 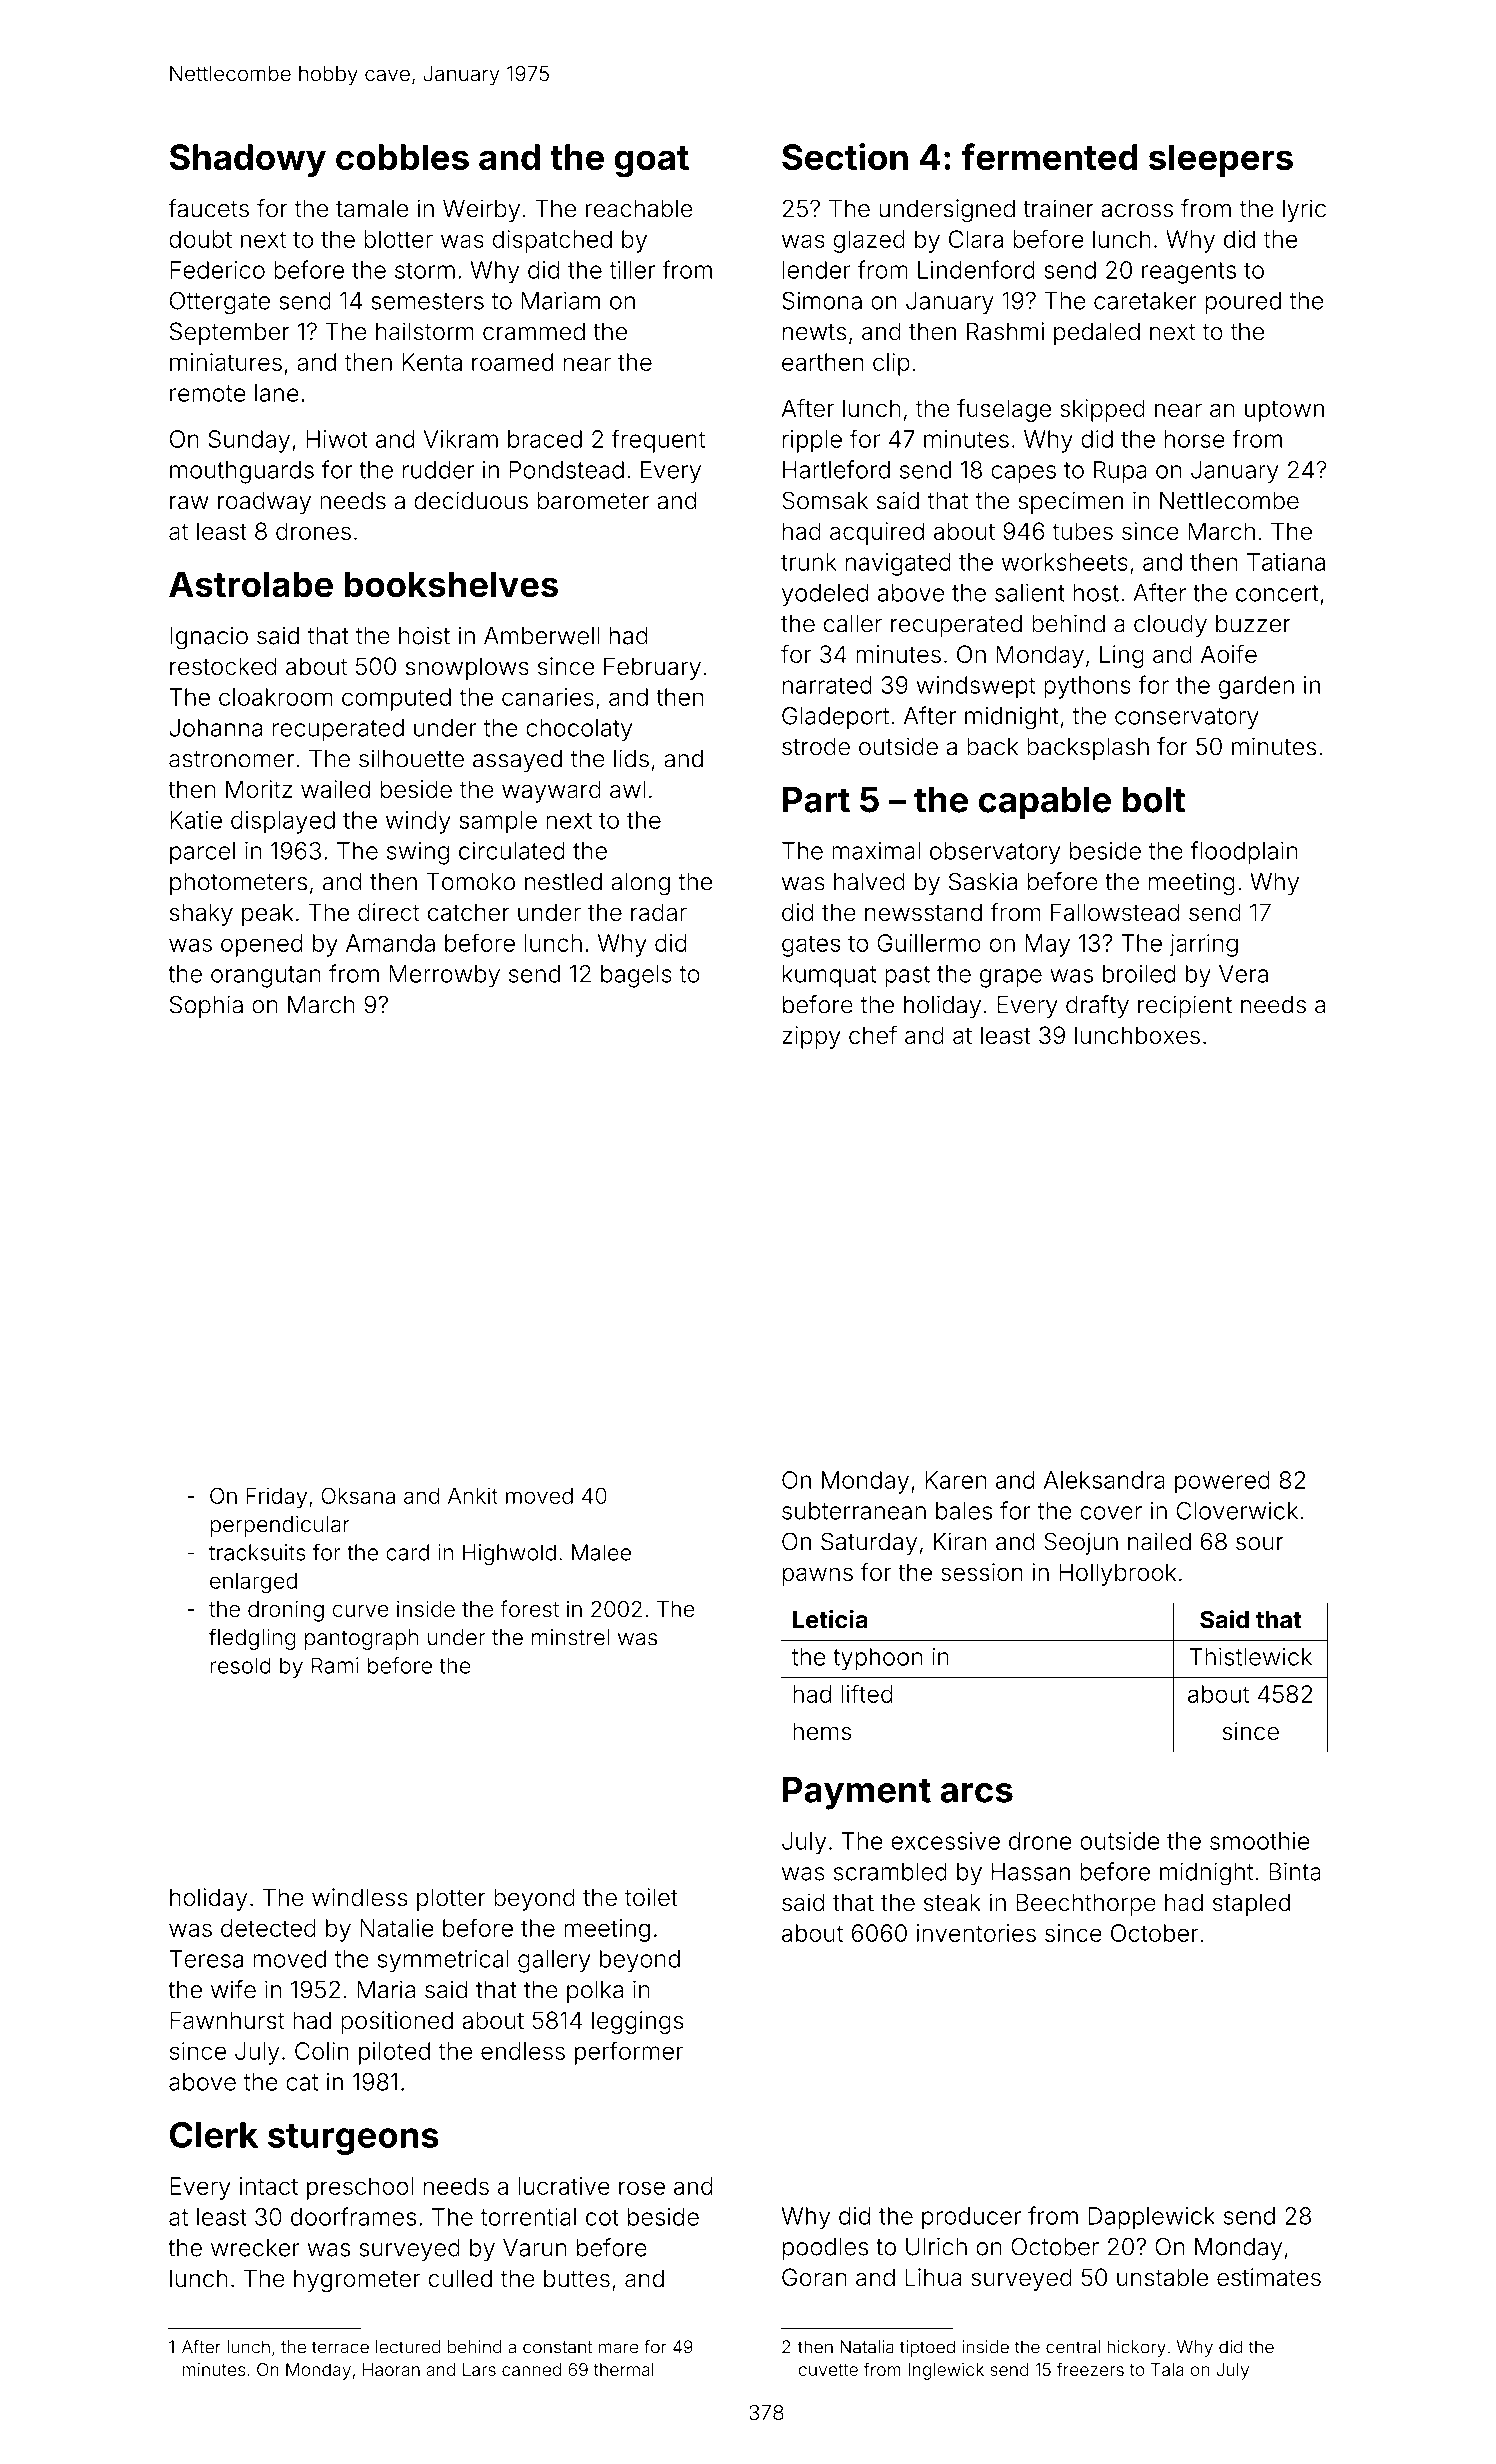 I want to click on goat, so click(x=652, y=162).
